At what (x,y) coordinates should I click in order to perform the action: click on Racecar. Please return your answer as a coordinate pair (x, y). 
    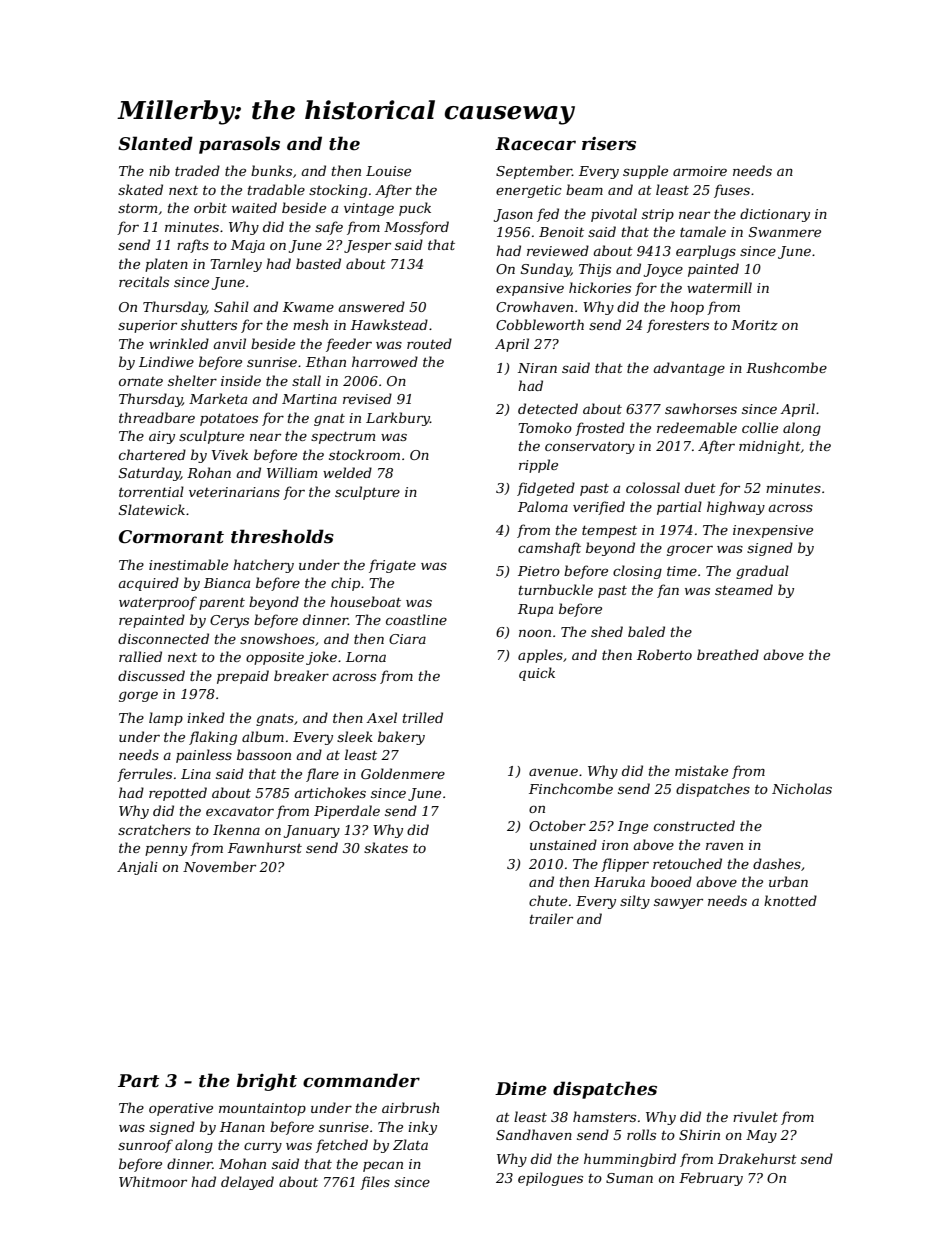
    Looking at the image, I should click on (535, 144).
